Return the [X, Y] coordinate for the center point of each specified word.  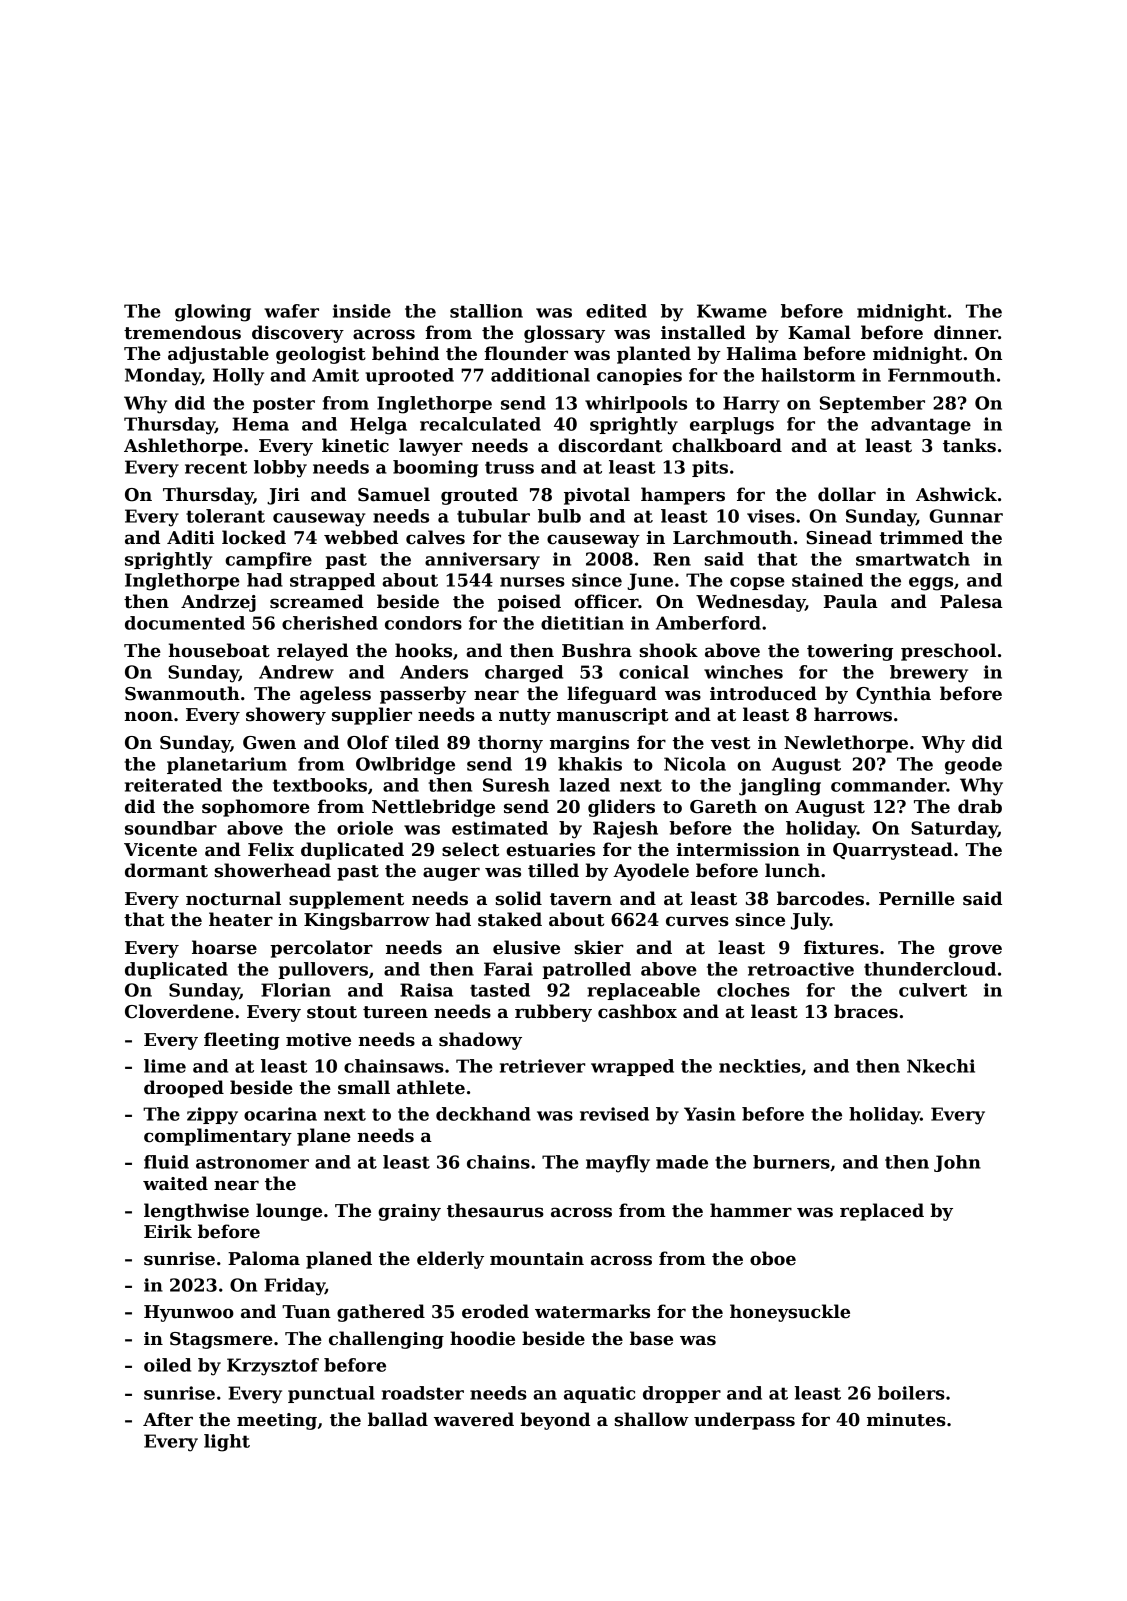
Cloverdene [179, 1011]
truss [509, 467]
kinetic [355, 445]
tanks [969, 445]
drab [980, 806]
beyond [555, 1421]
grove [975, 951]
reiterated [173, 785]
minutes [906, 1420]
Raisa [426, 990]
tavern [581, 899]
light [227, 1443]
